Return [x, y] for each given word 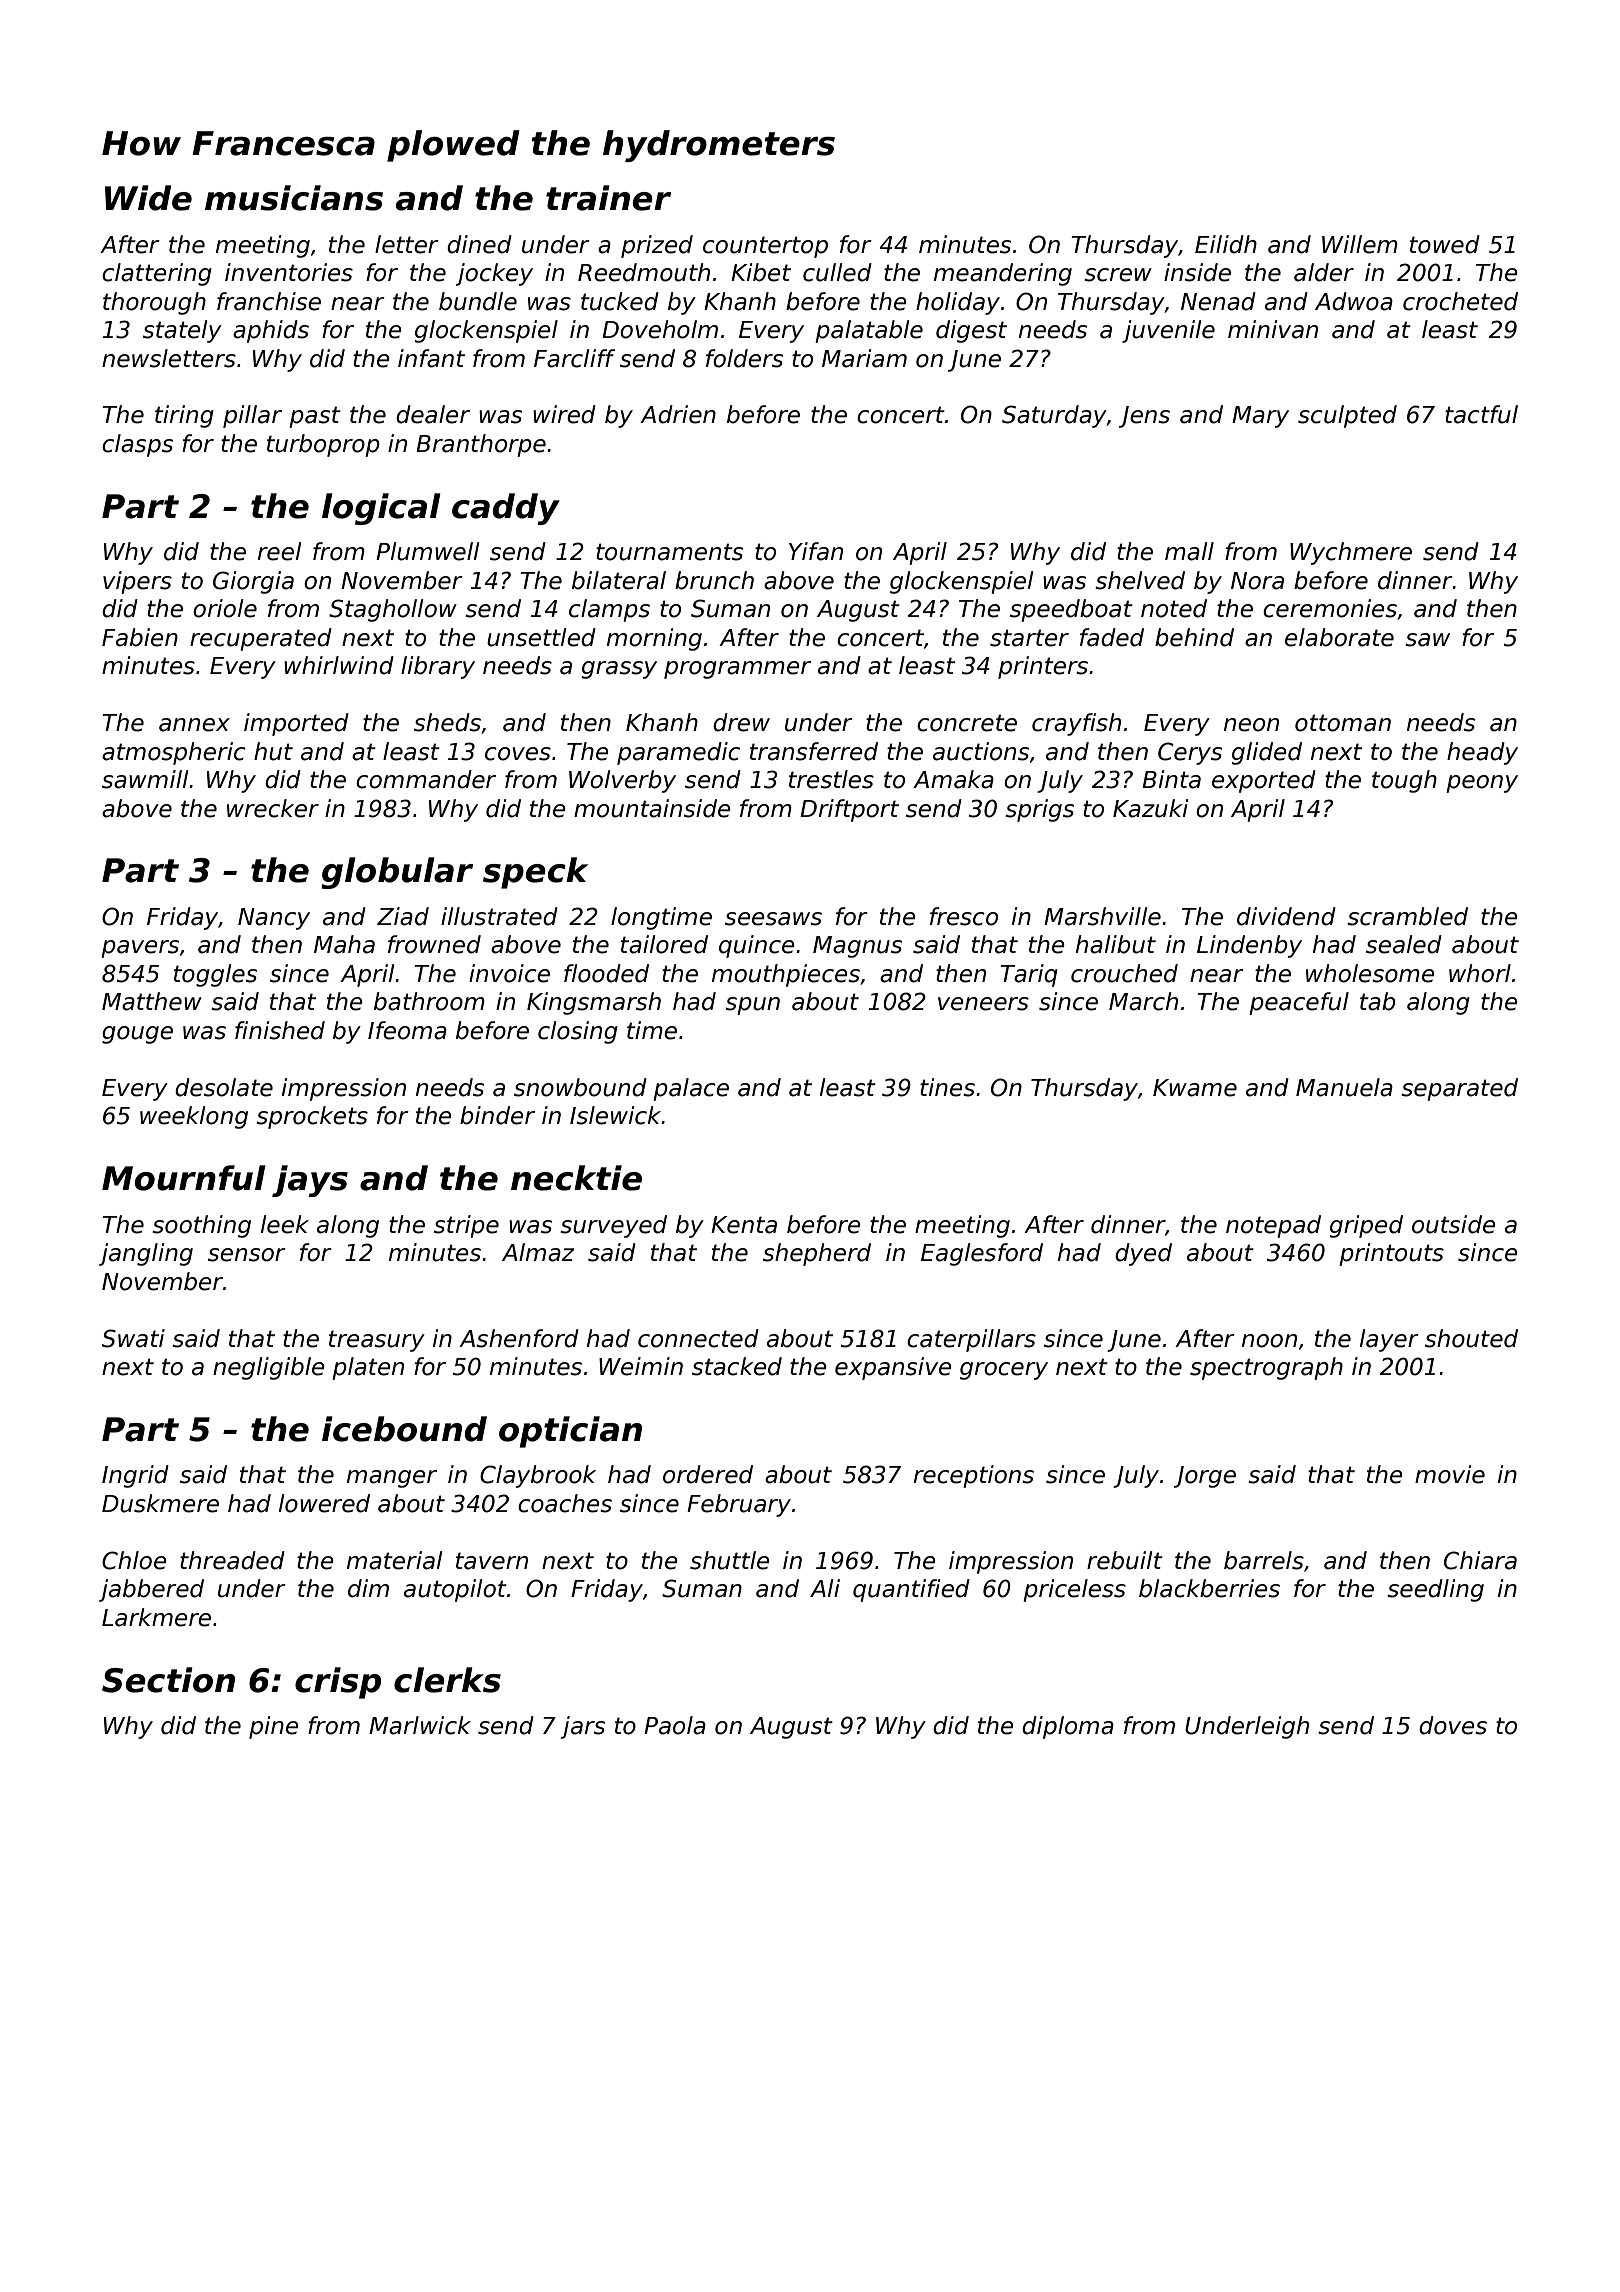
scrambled [1407, 916]
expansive [893, 1368]
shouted [1471, 1338]
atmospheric [174, 753]
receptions [974, 1476]
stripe [466, 1226]
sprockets [312, 1117]
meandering [1003, 274]
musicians [294, 198]
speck [535, 873]
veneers [983, 1004]
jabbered [151, 1590]
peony [1482, 784]
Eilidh [1226, 244]
